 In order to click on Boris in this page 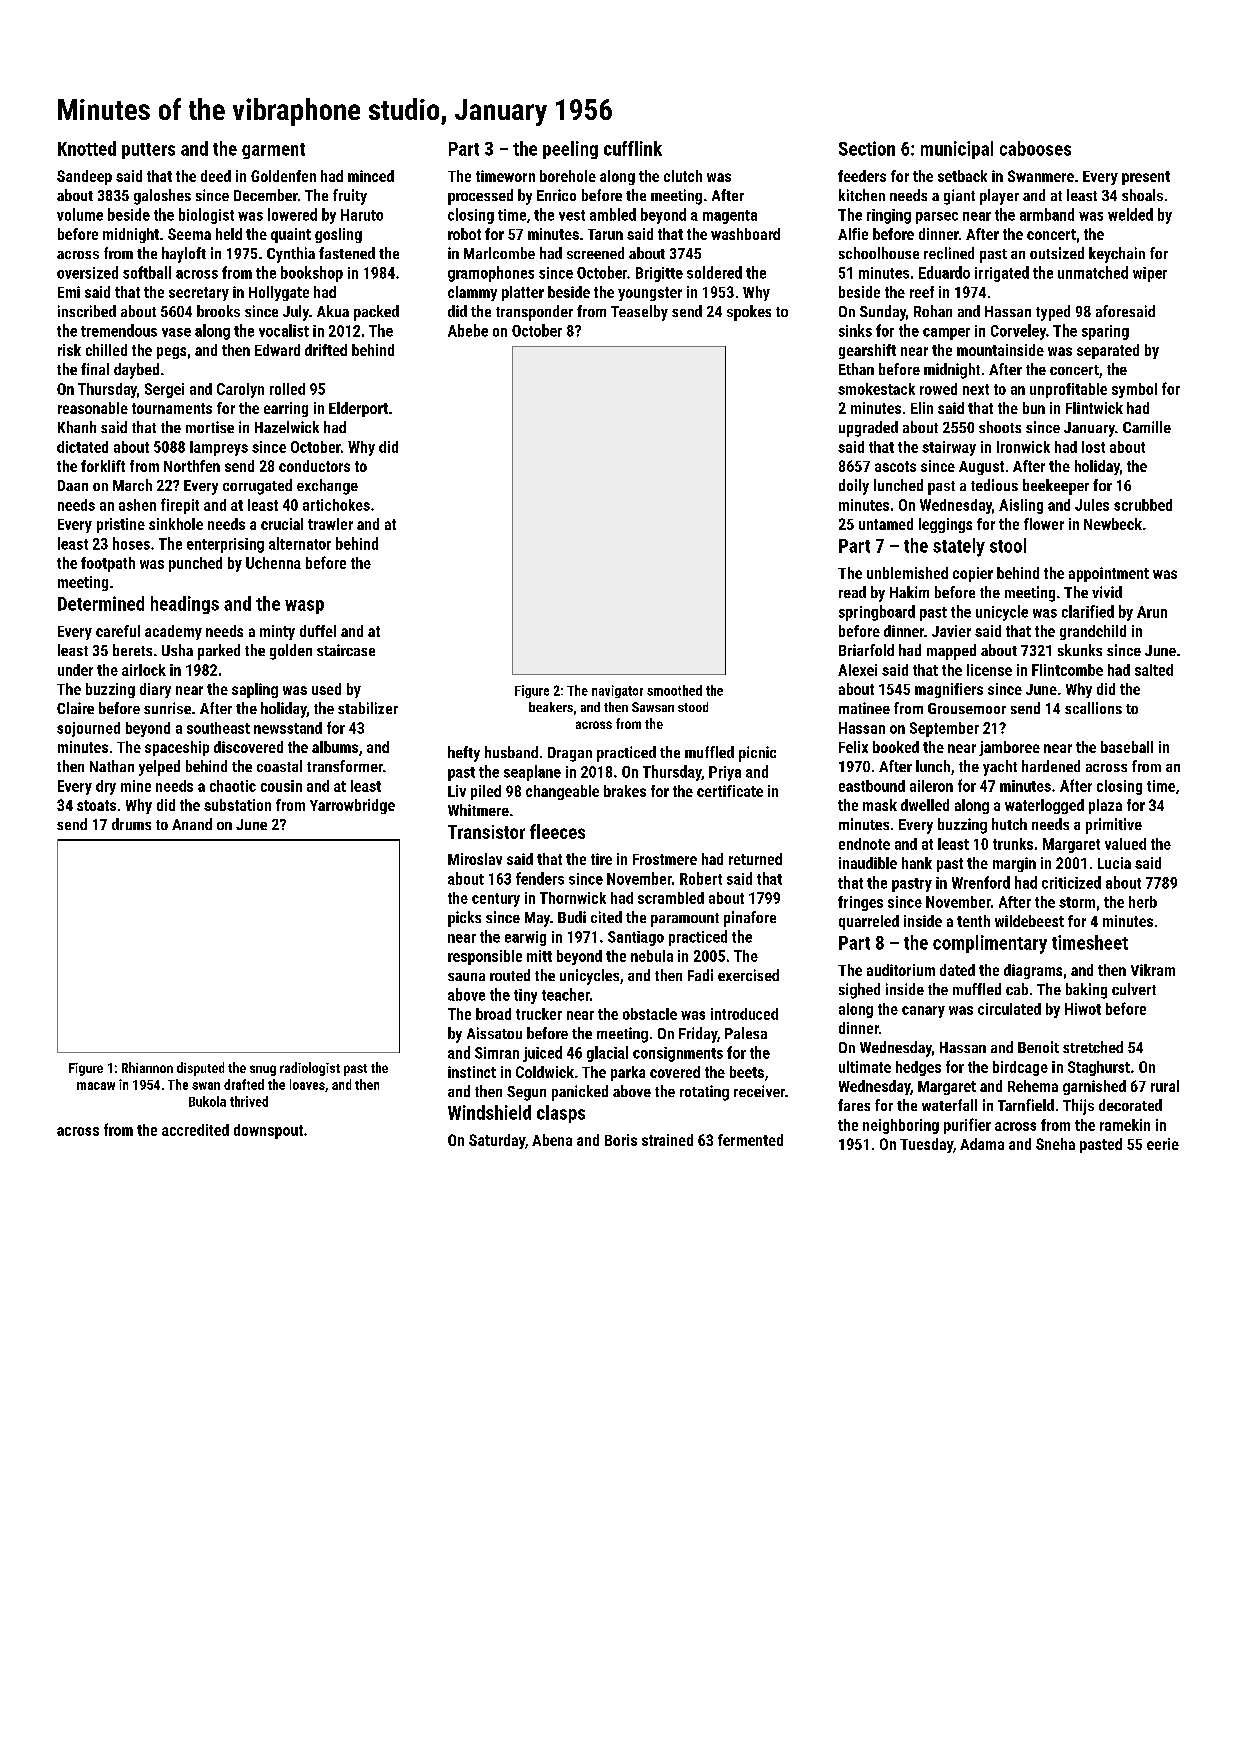, I will do `click(621, 1140)`.
